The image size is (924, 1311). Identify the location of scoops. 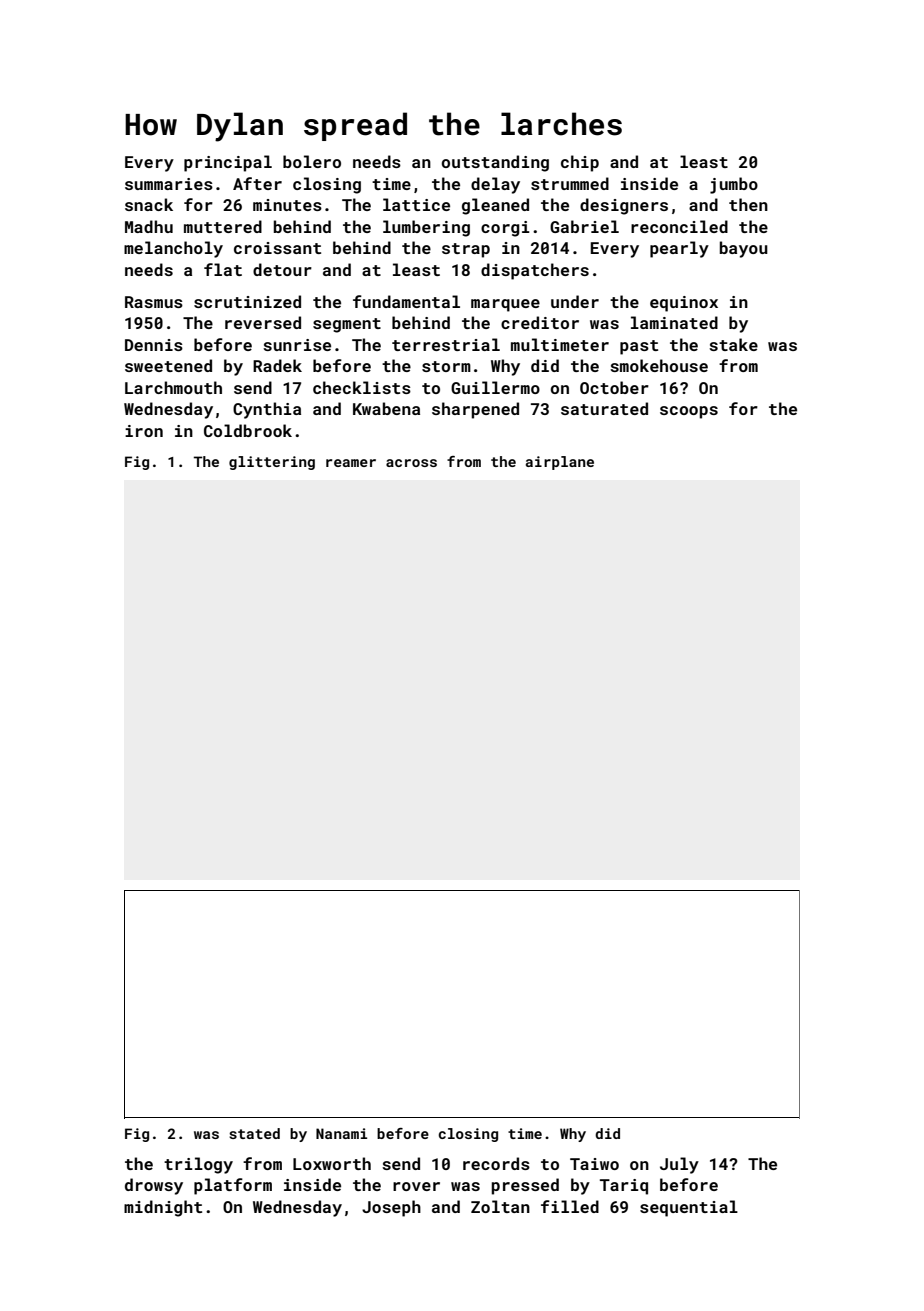
(689, 412).
